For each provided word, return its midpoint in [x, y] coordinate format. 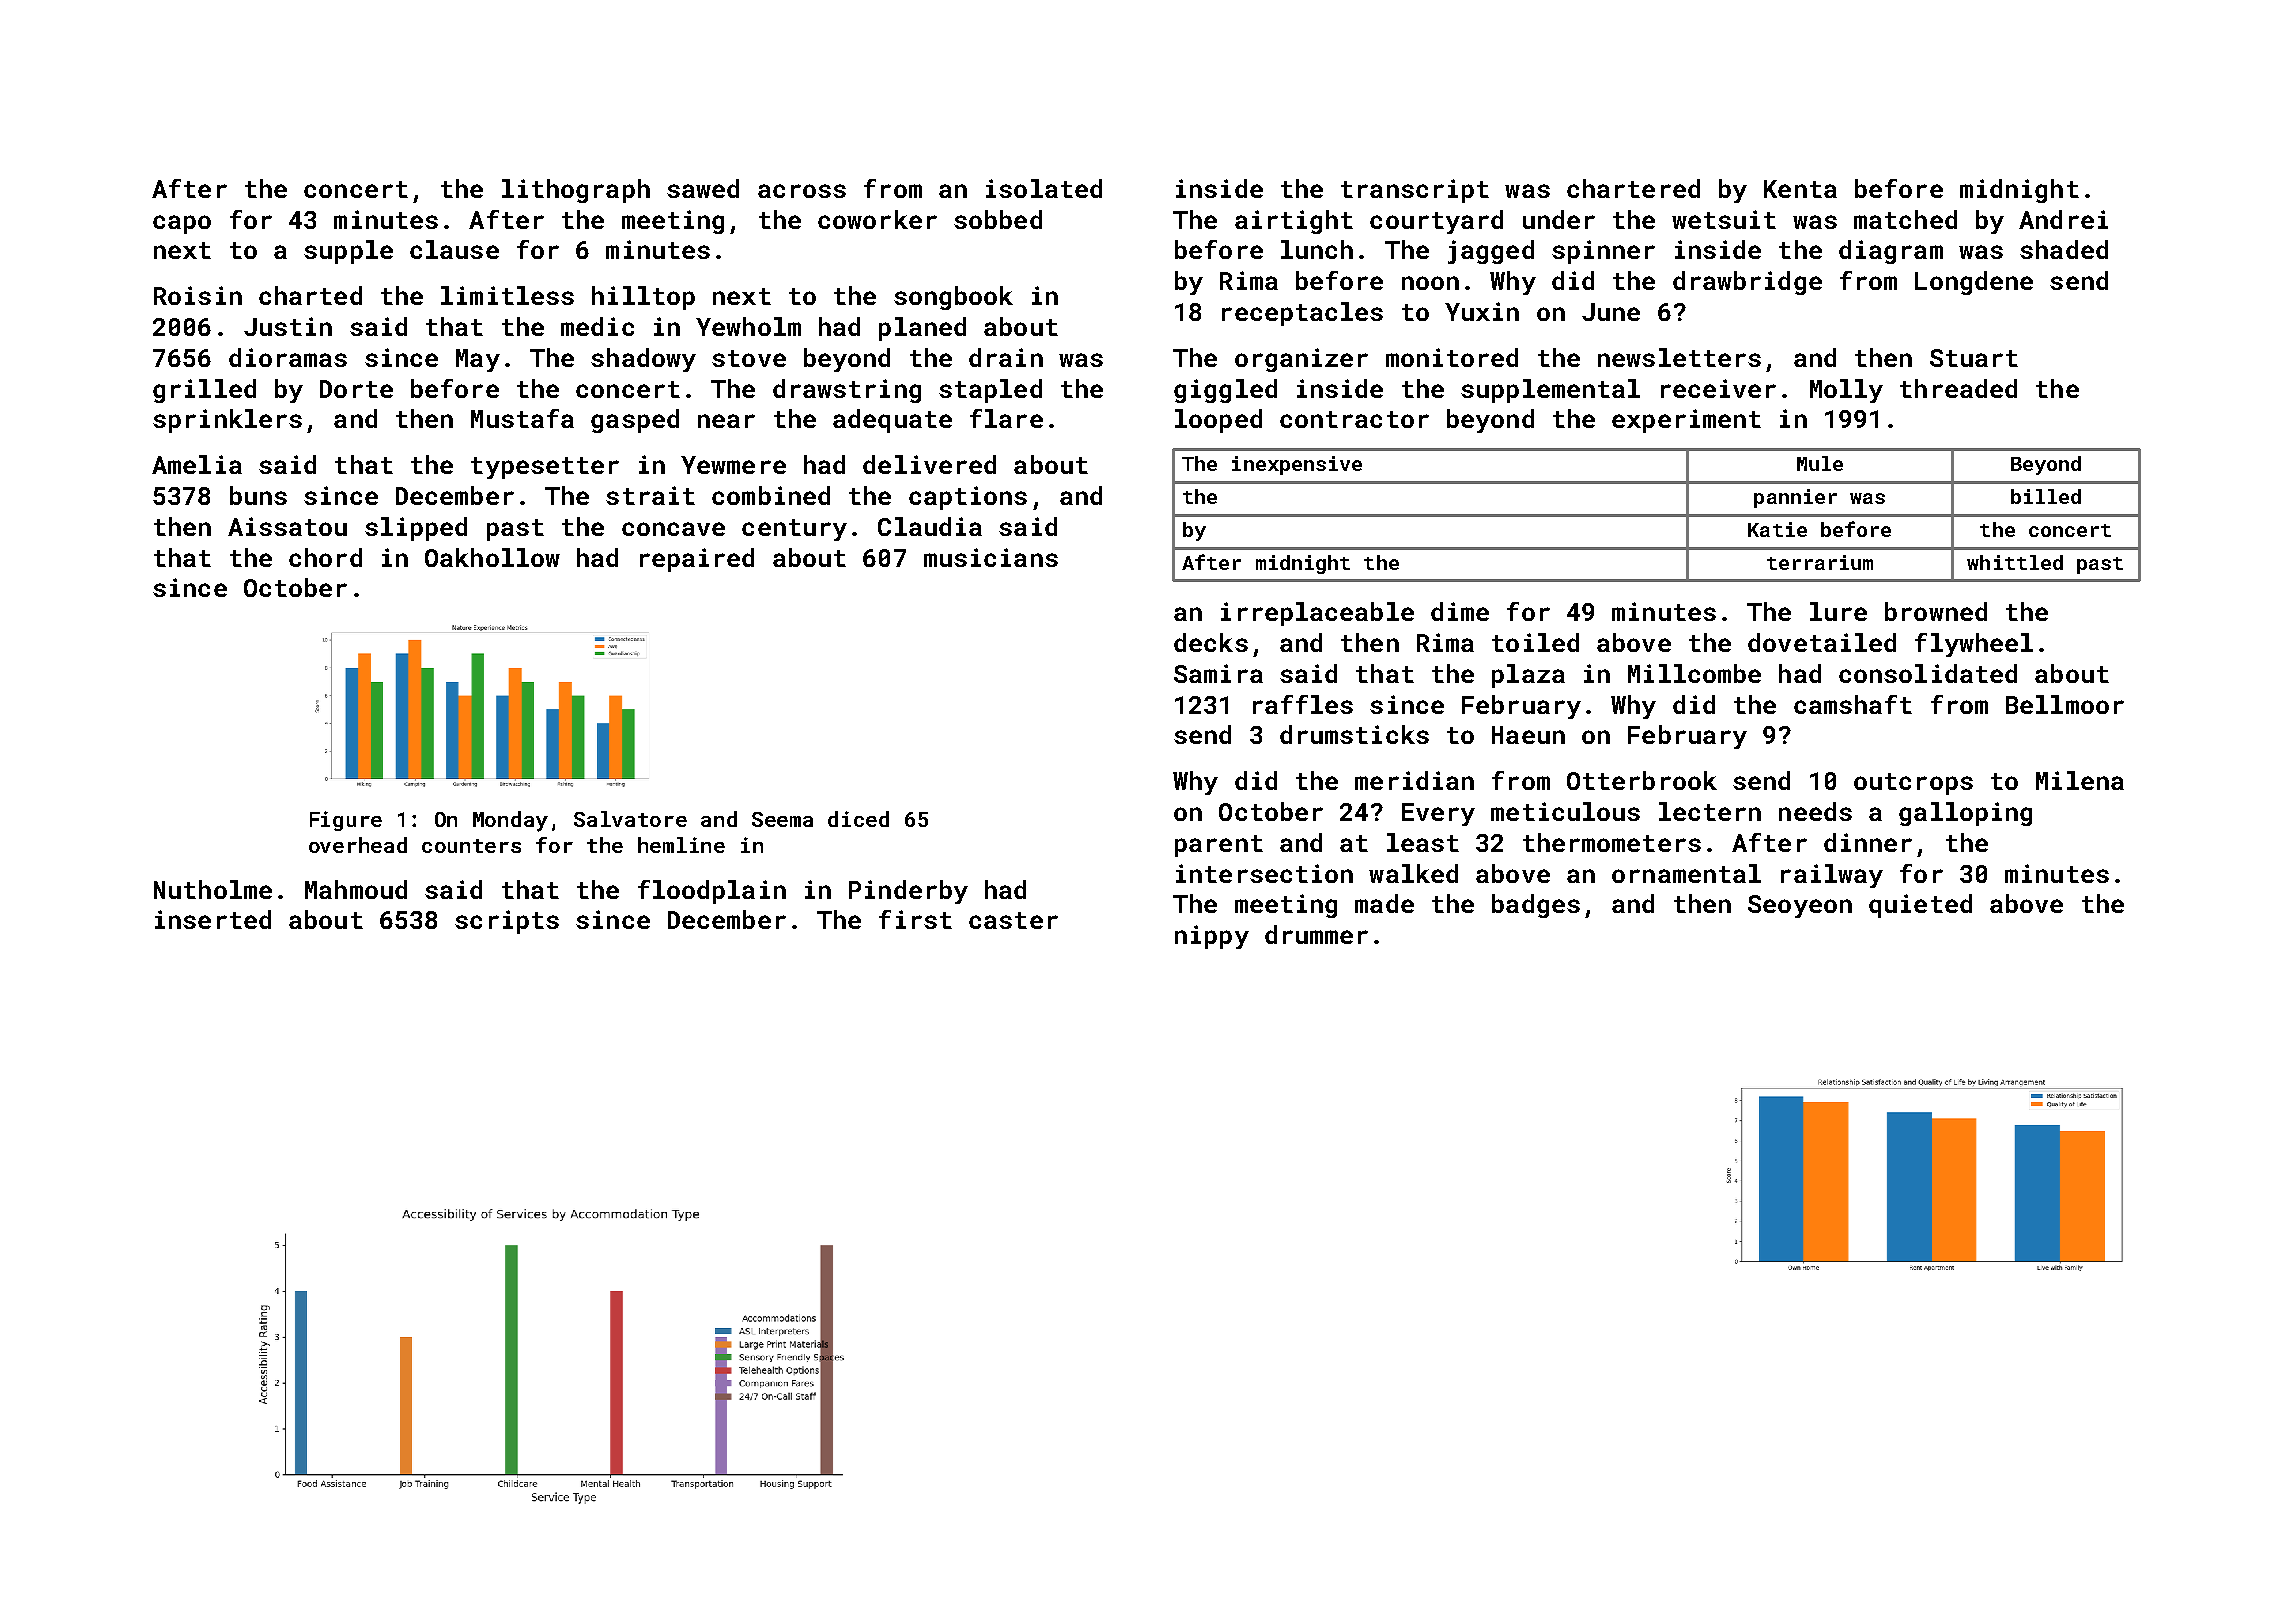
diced [858, 819]
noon [1430, 283]
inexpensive [1297, 465]
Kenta [1800, 189]
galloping [1965, 814]
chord [325, 557]
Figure [346, 821]
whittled [2015, 562]
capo [182, 224]
